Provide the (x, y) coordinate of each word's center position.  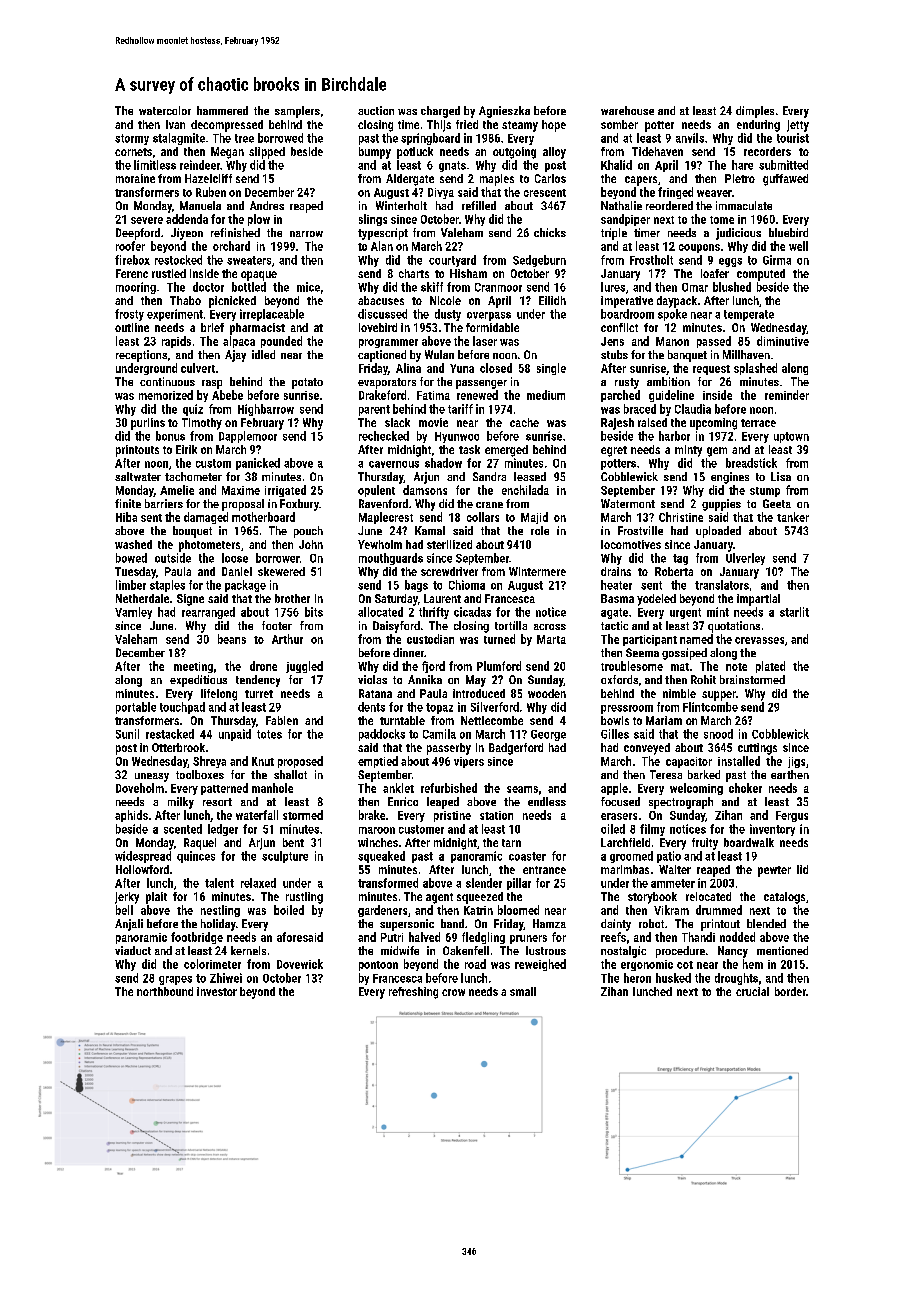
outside (173, 558)
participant (650, 640)
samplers (297, 112)
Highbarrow (266, 410)
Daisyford (396, 627)
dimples (755, 112)
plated (770, 667)
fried (467, 124)
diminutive (783, 341)
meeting (193, 667)
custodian (430, 639)
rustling (304, 898)
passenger (481, 384)
